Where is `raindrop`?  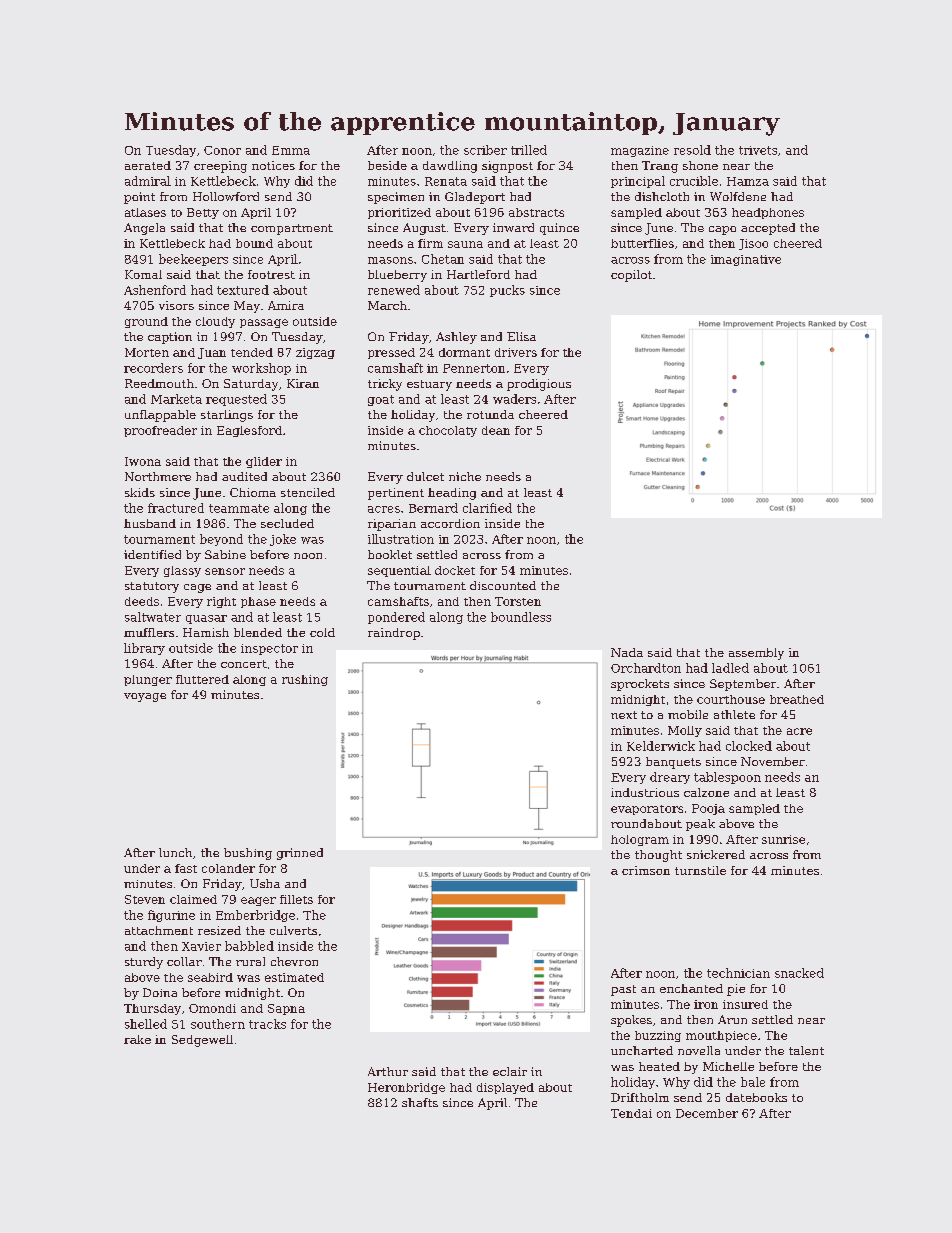
raindrop is located at coordinates (394, 634).
